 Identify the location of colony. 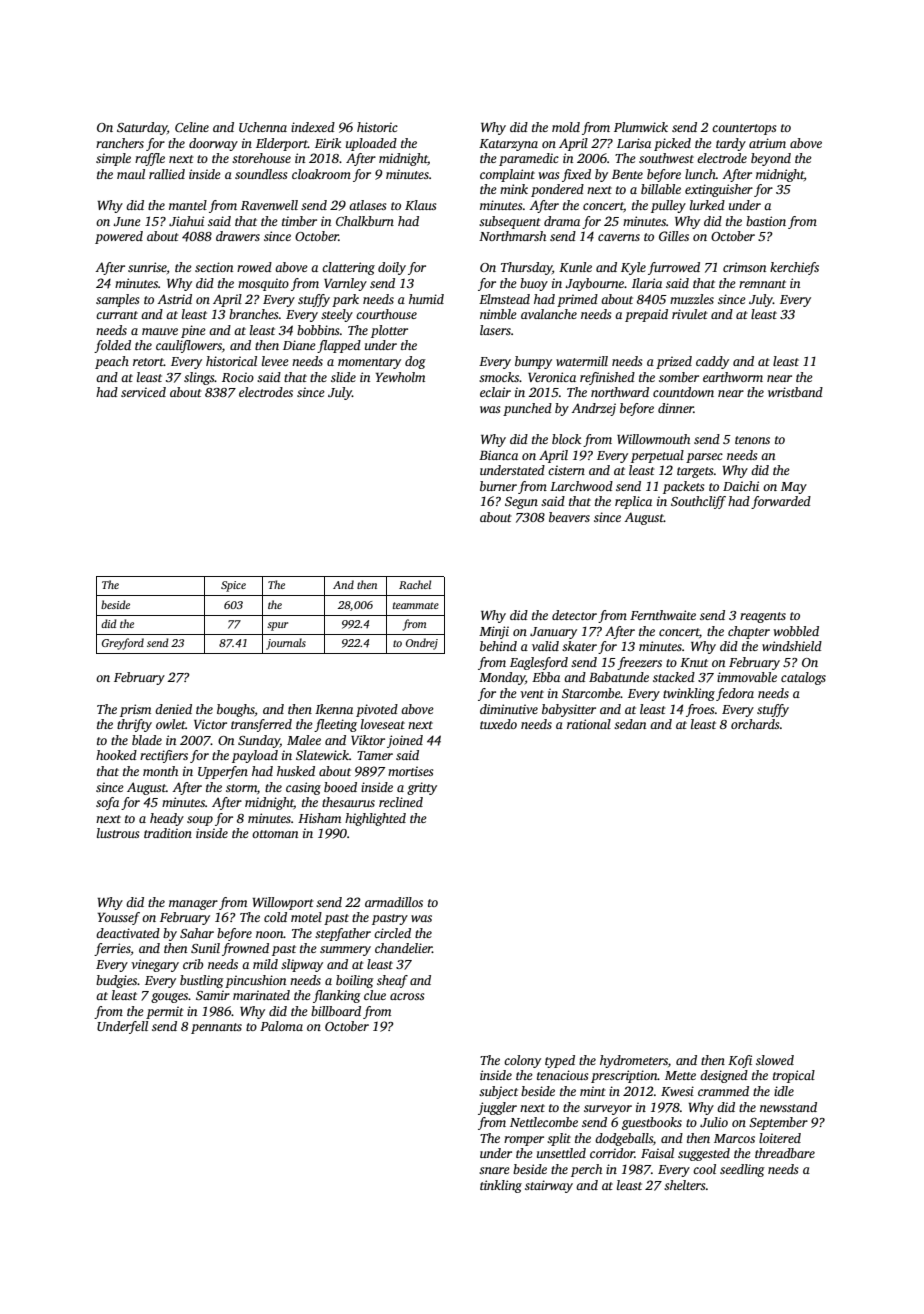
(522, 1061).
